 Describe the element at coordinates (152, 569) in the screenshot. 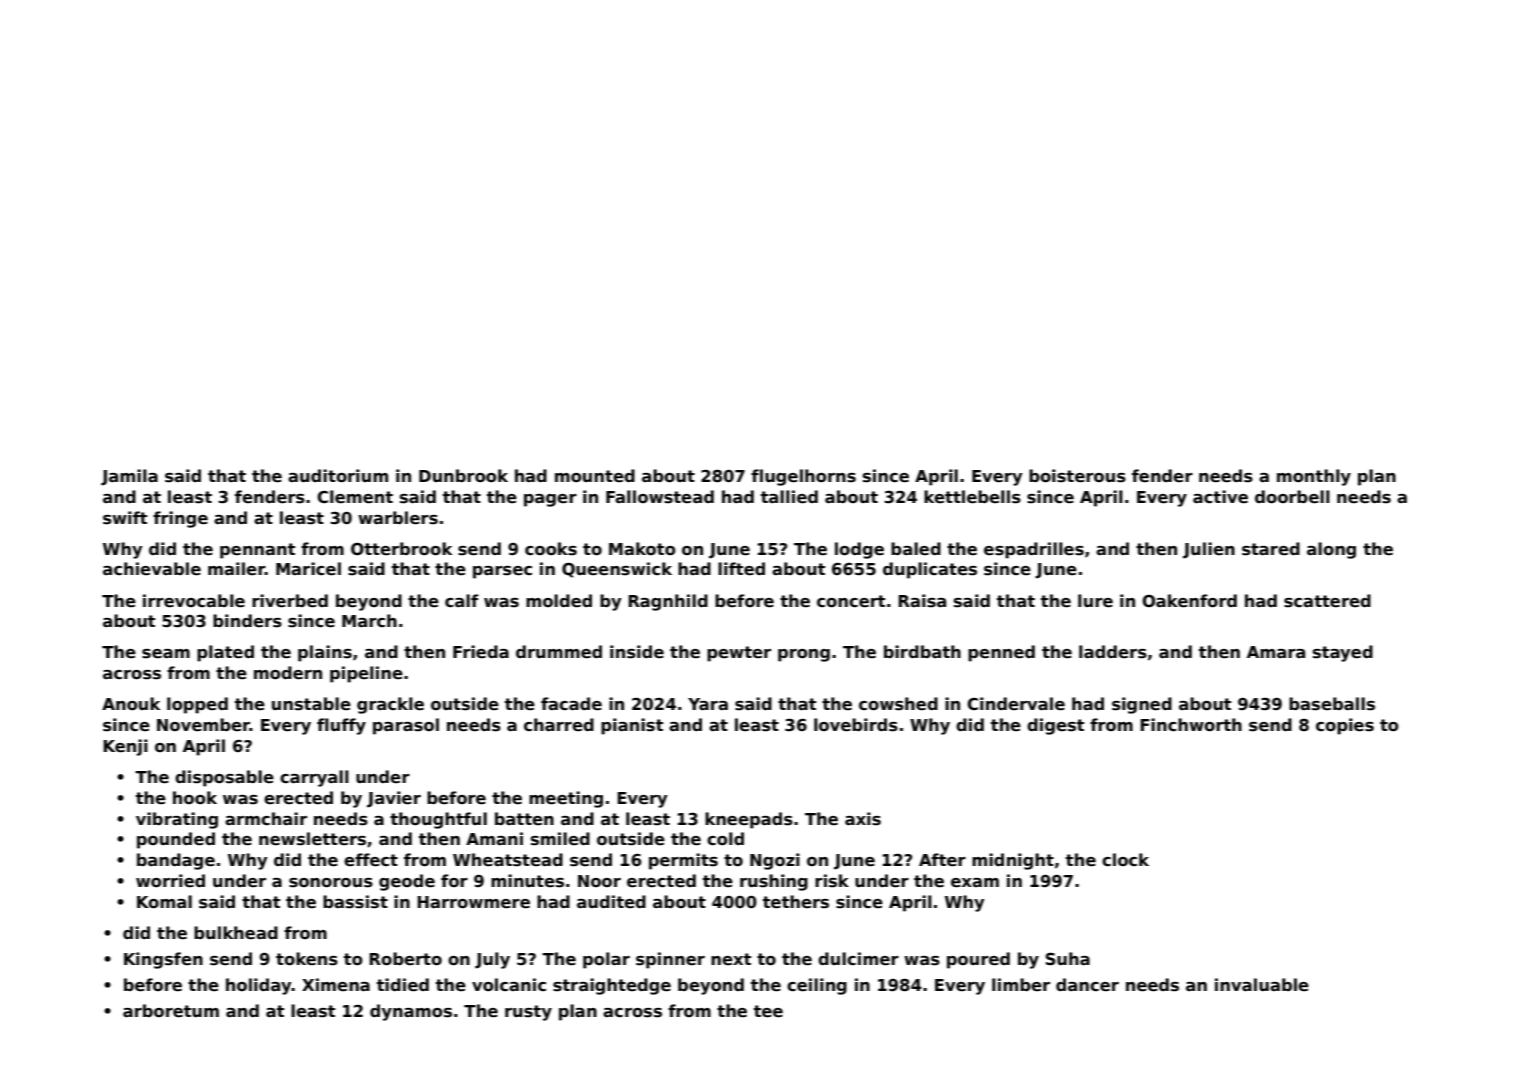

I see `achievable` at that location.
